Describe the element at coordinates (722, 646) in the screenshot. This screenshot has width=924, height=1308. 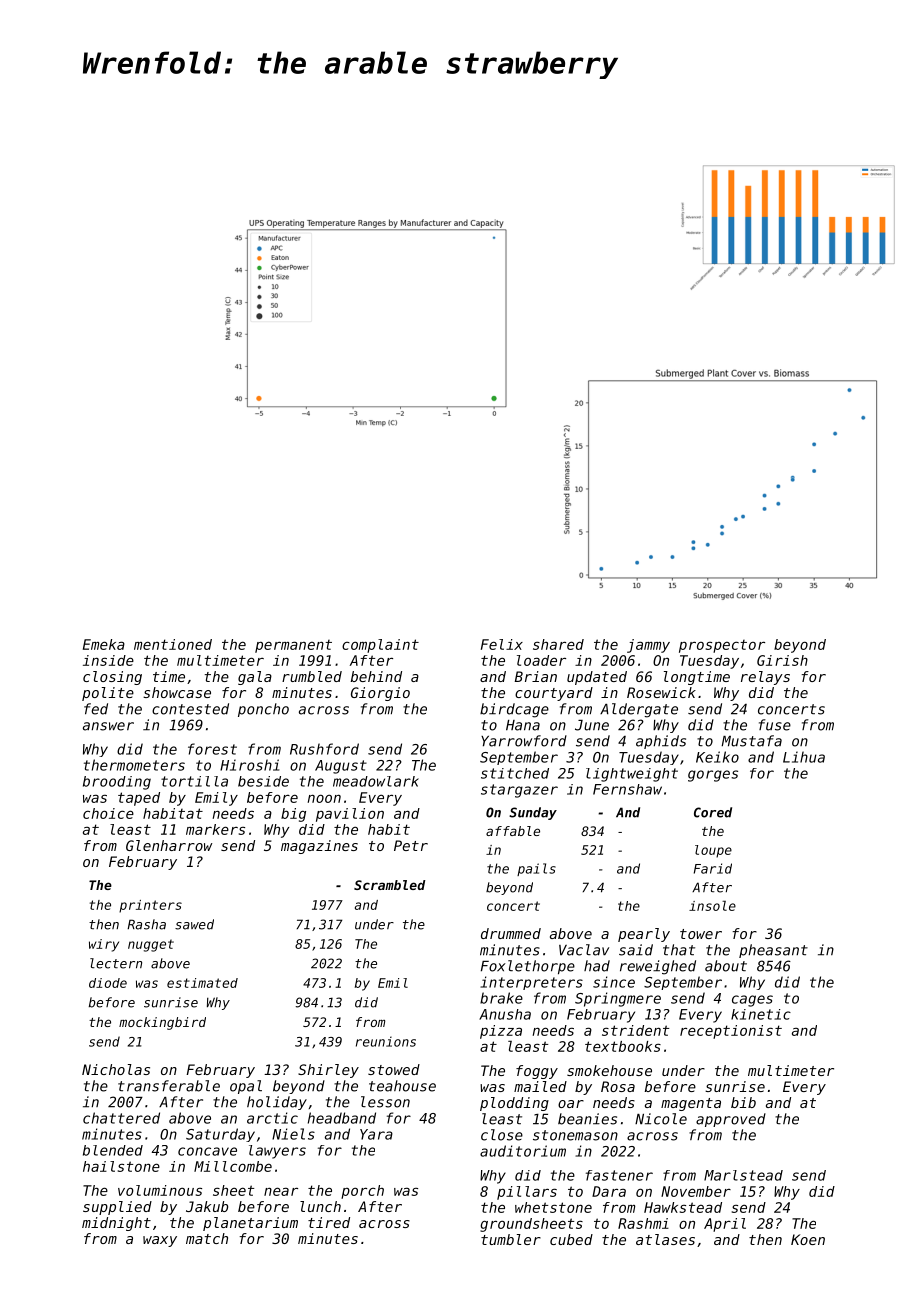
I see `prospector` at that location.
